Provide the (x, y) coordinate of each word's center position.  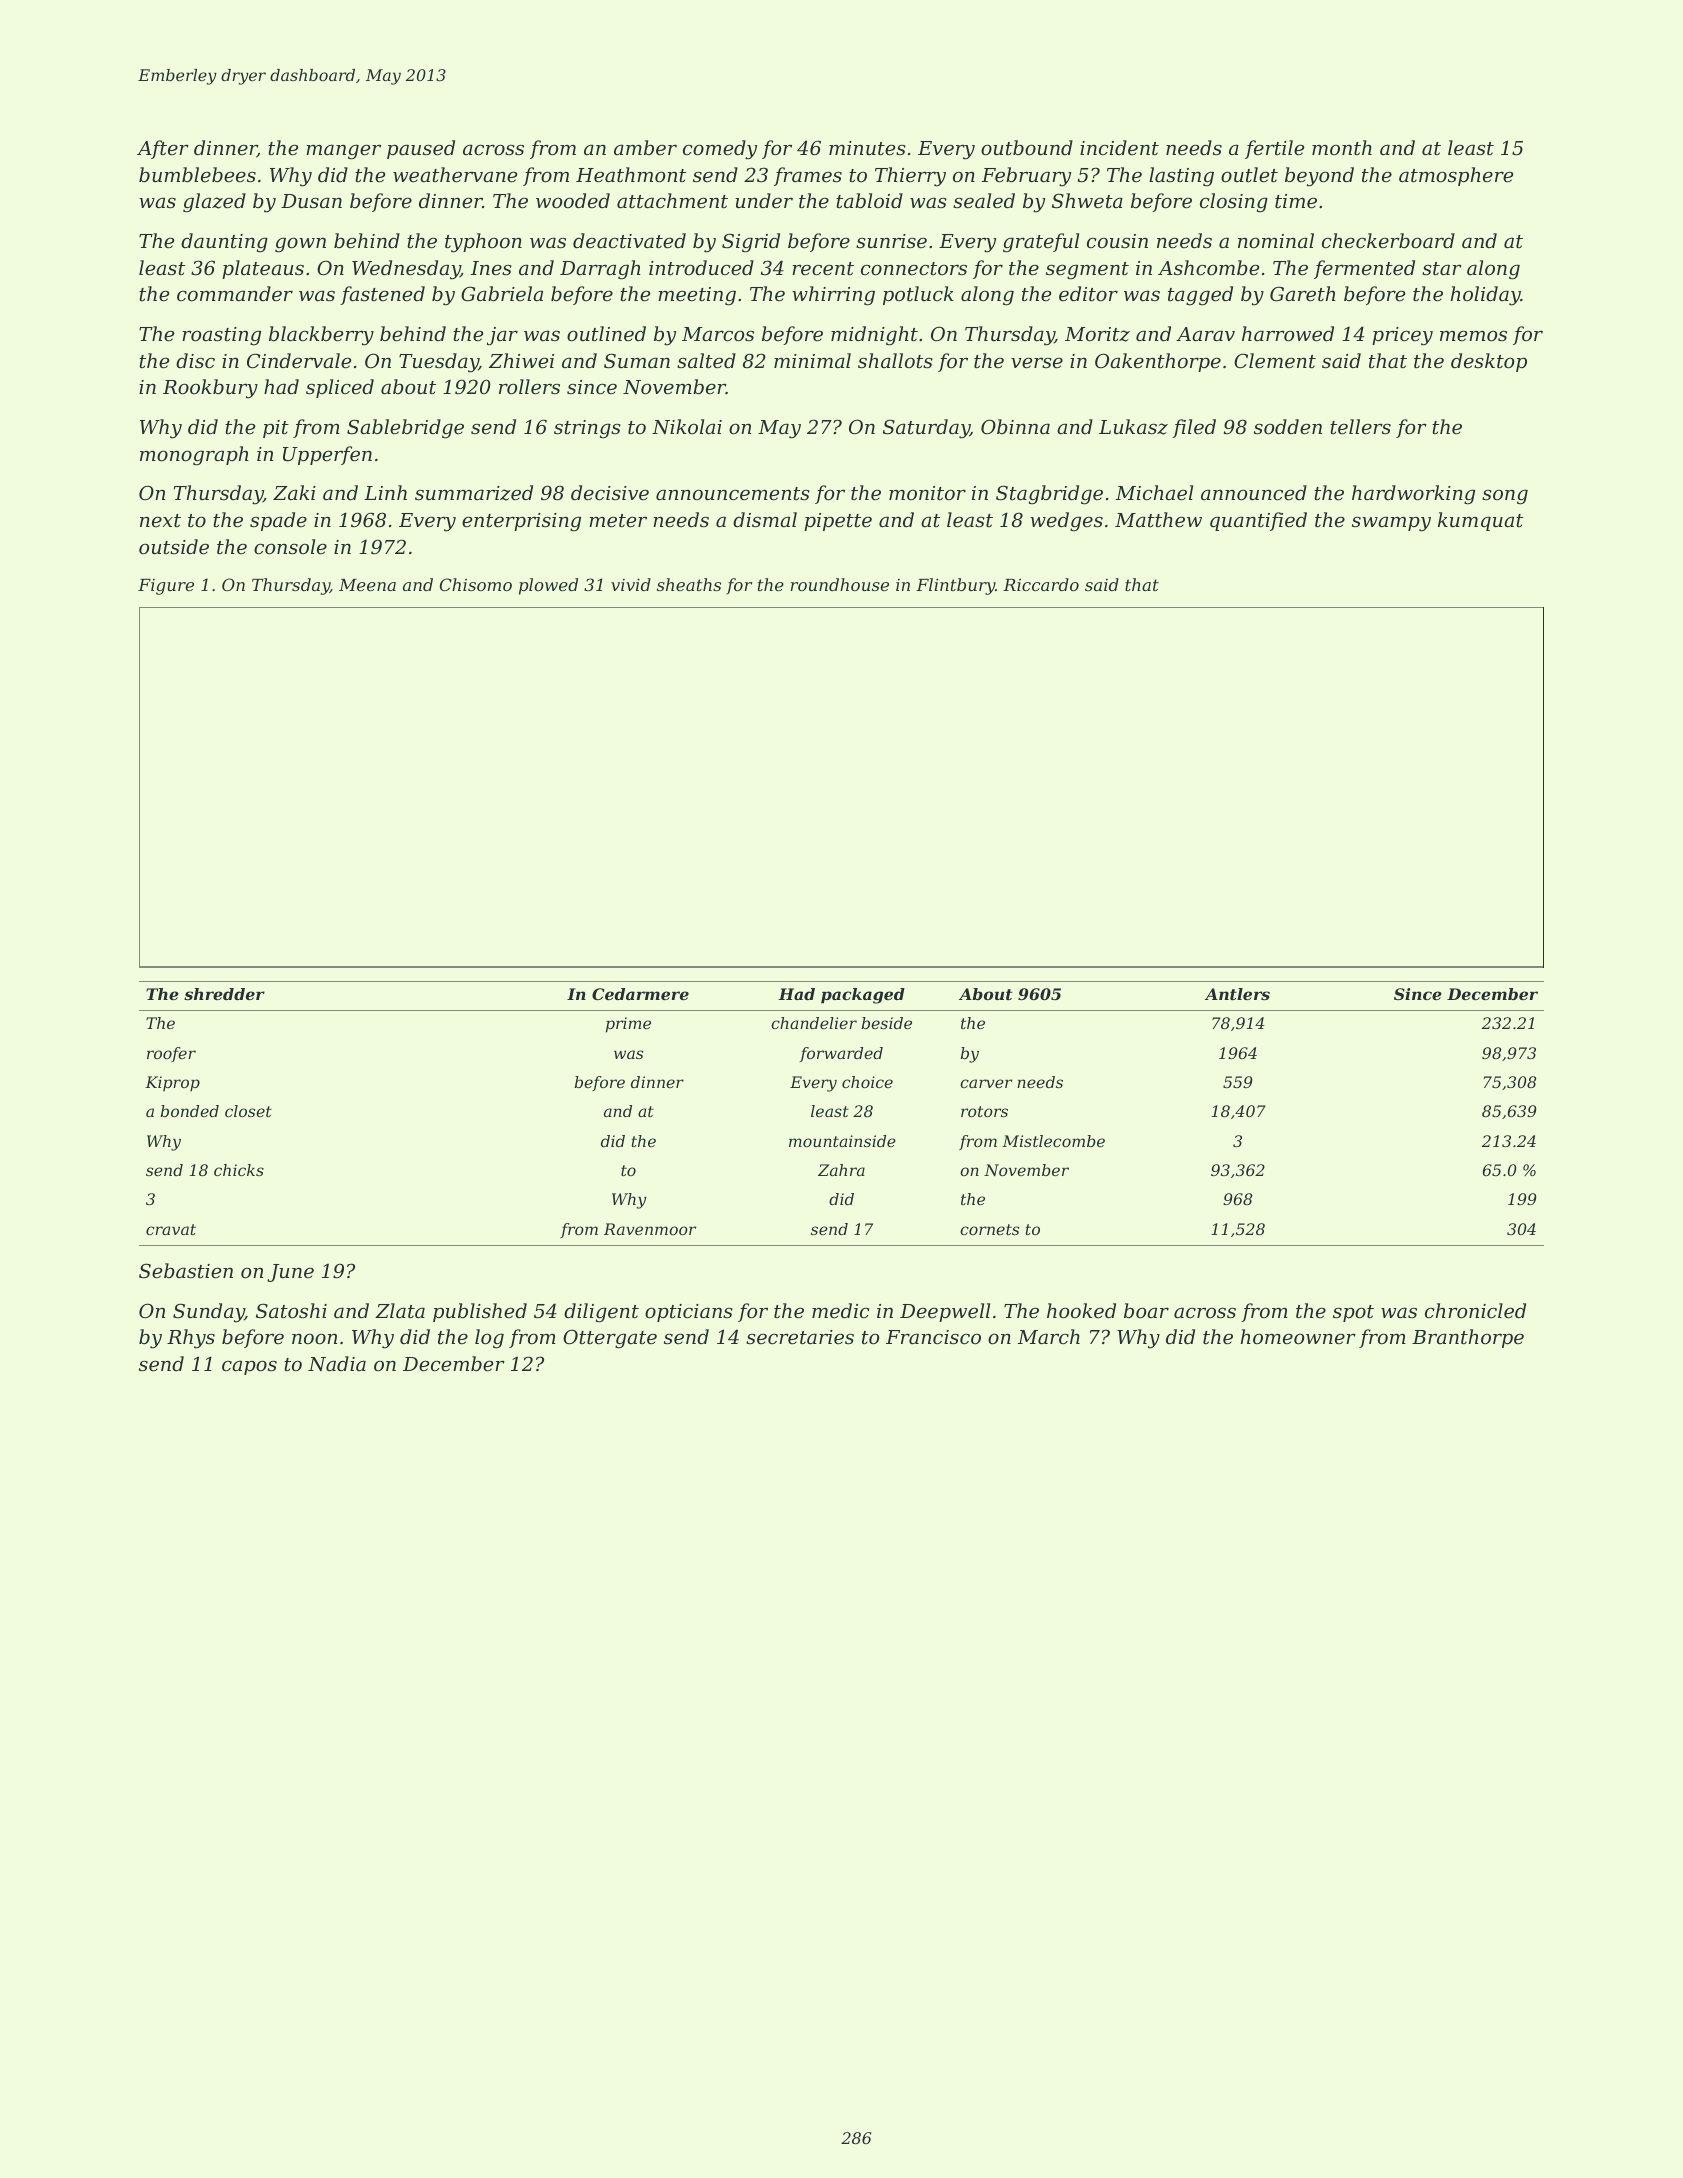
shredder (224, 994)
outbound (1027, 147)
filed (1194, 428)
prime (628, 1025)
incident (1119, 147)
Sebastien (186, 1270)
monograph (194, 456)
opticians (689, 1313)
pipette (838, 522)
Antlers (1237, 994)
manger (343, 152)
